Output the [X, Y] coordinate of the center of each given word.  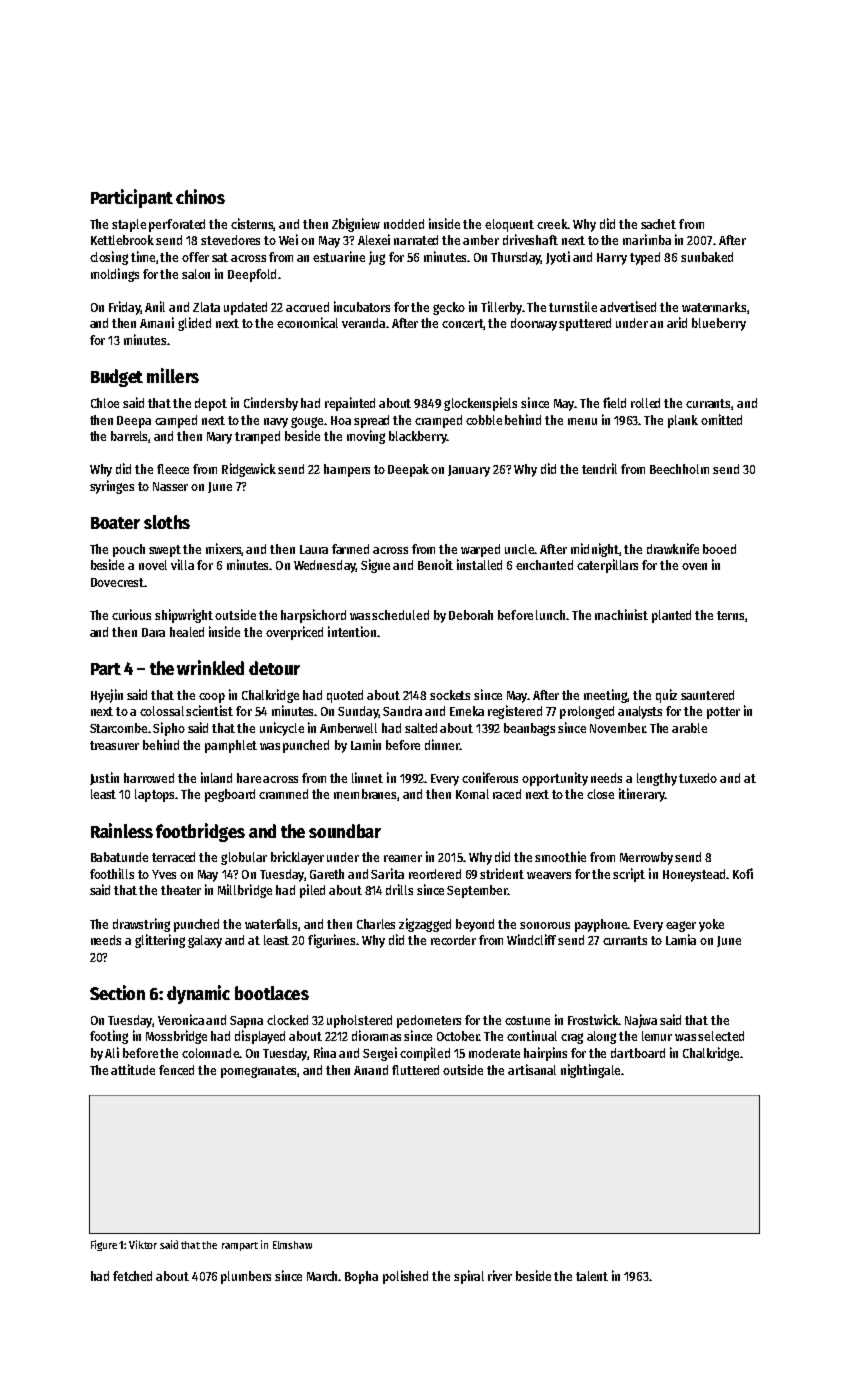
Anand [371, 1070]
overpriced [294, 633]
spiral [469, 1277]
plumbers [246, 1277]
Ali [112, 1052]
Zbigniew [356, 225]
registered [515, 712]
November [617, 728]
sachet [658, 224]
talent [592, 1276]
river [500, 1275]
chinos [200, 196]
